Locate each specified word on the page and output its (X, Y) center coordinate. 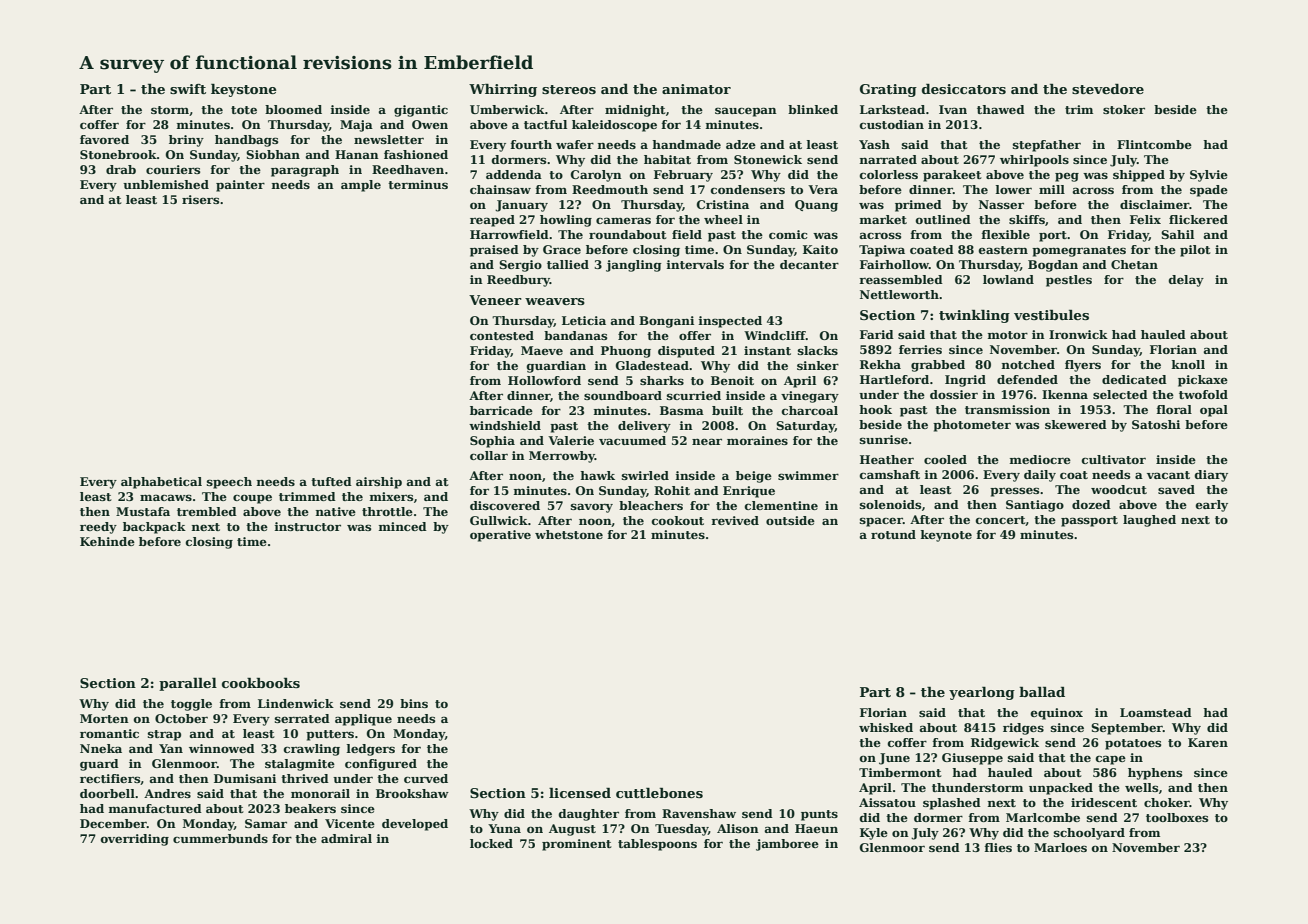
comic (788, 234)
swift (188, 89)
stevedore (1108, 89)
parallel (188, 684)
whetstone (569, 534)
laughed (1149, 521)
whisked (886, 727)
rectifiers (110, 778)
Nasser (1001, 204)
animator (696, 89)
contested (502, 335)
